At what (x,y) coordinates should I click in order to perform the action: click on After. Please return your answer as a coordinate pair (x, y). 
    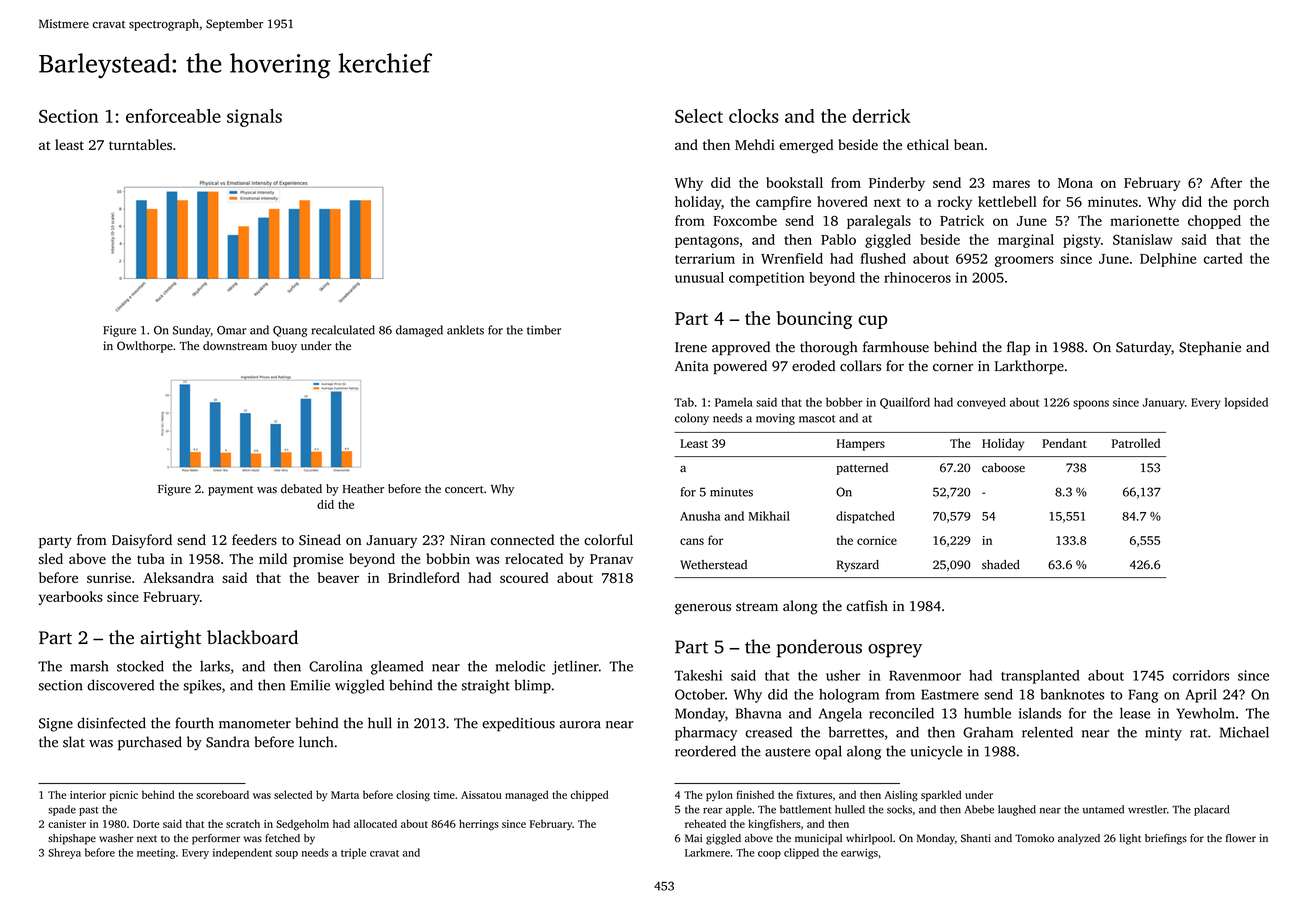
    Looking at the image, I should click on (1226, 182).
